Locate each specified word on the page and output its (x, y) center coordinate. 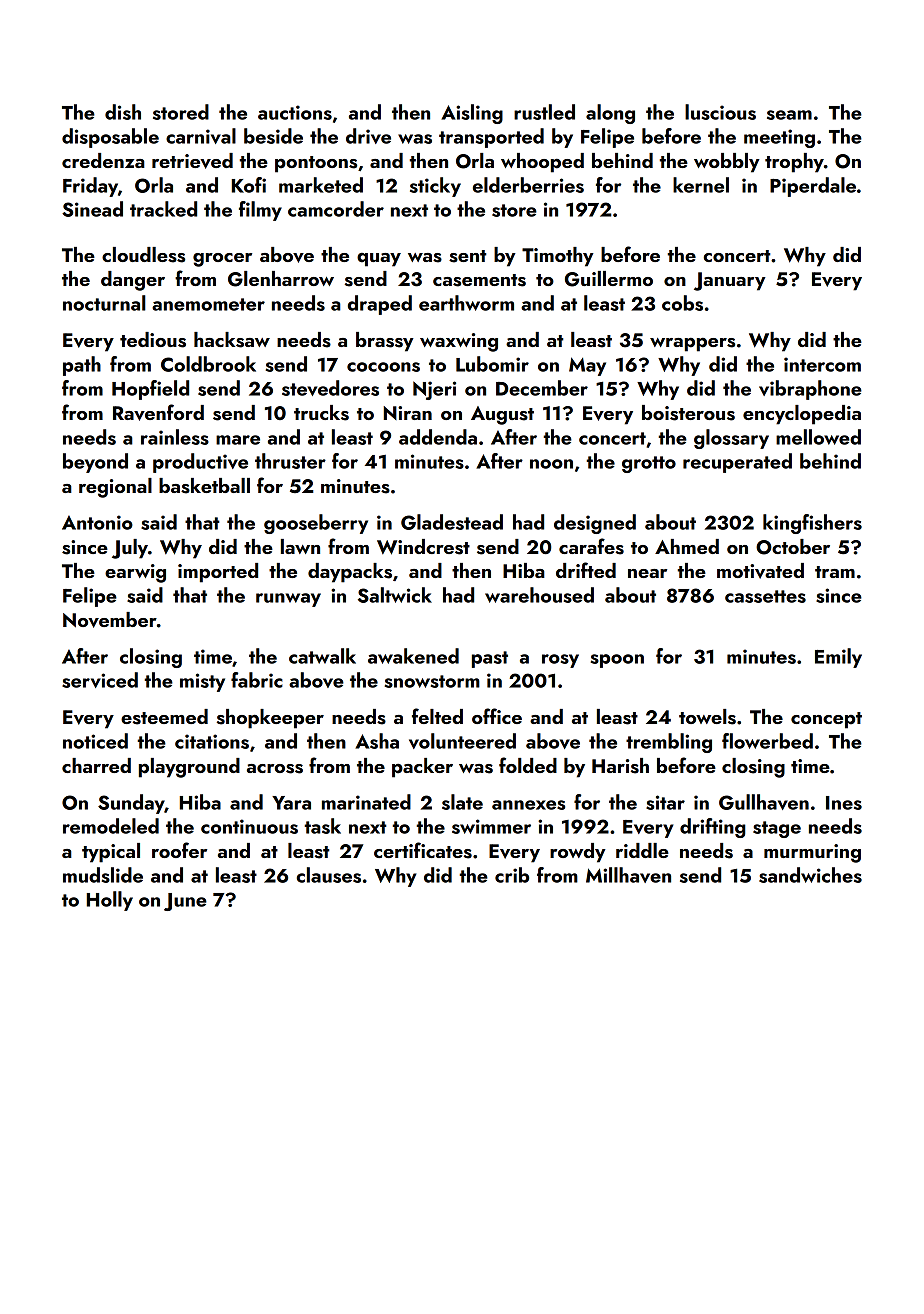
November (110, 620)
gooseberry (316, 524)
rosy (560, 661)
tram (835, 572)
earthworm (466, 303)
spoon (617, 661)
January (730, 281)
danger (133, 281)
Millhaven (628, 875)
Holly (110, 901)
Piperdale (813, 187)
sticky (435, 187)
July (130, 549)
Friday (90, 187)
